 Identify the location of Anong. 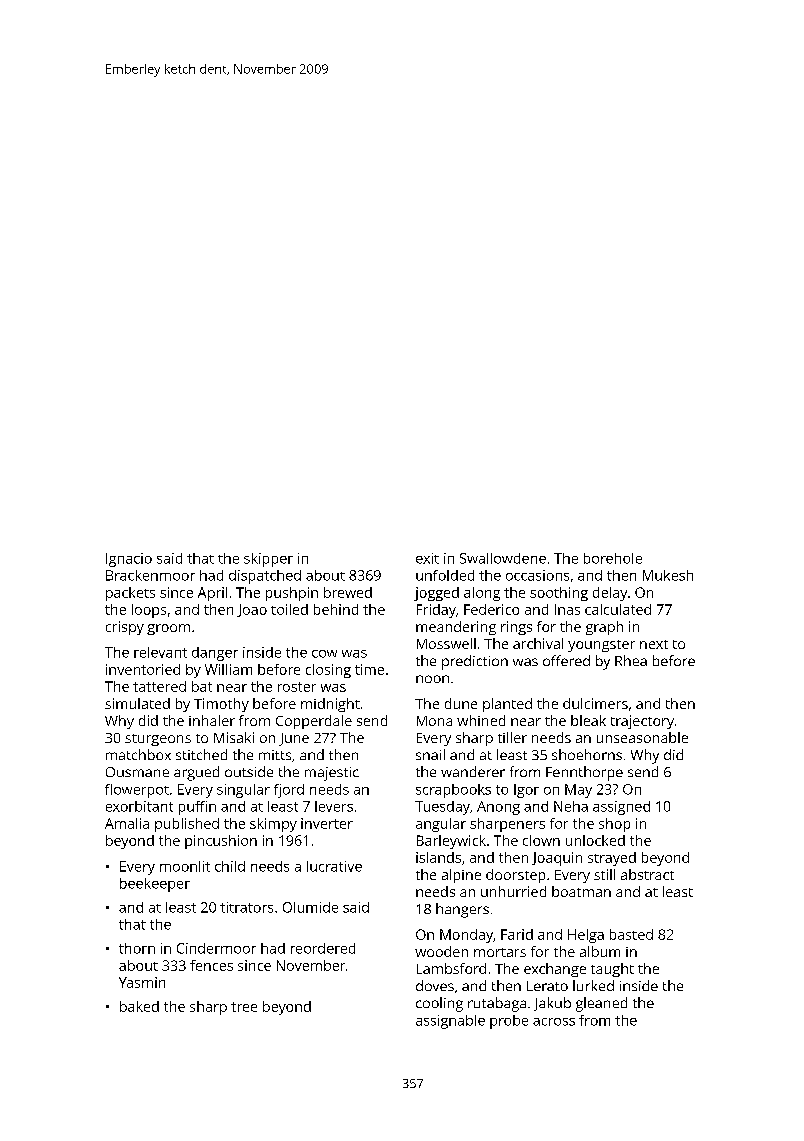
(498, 808).
